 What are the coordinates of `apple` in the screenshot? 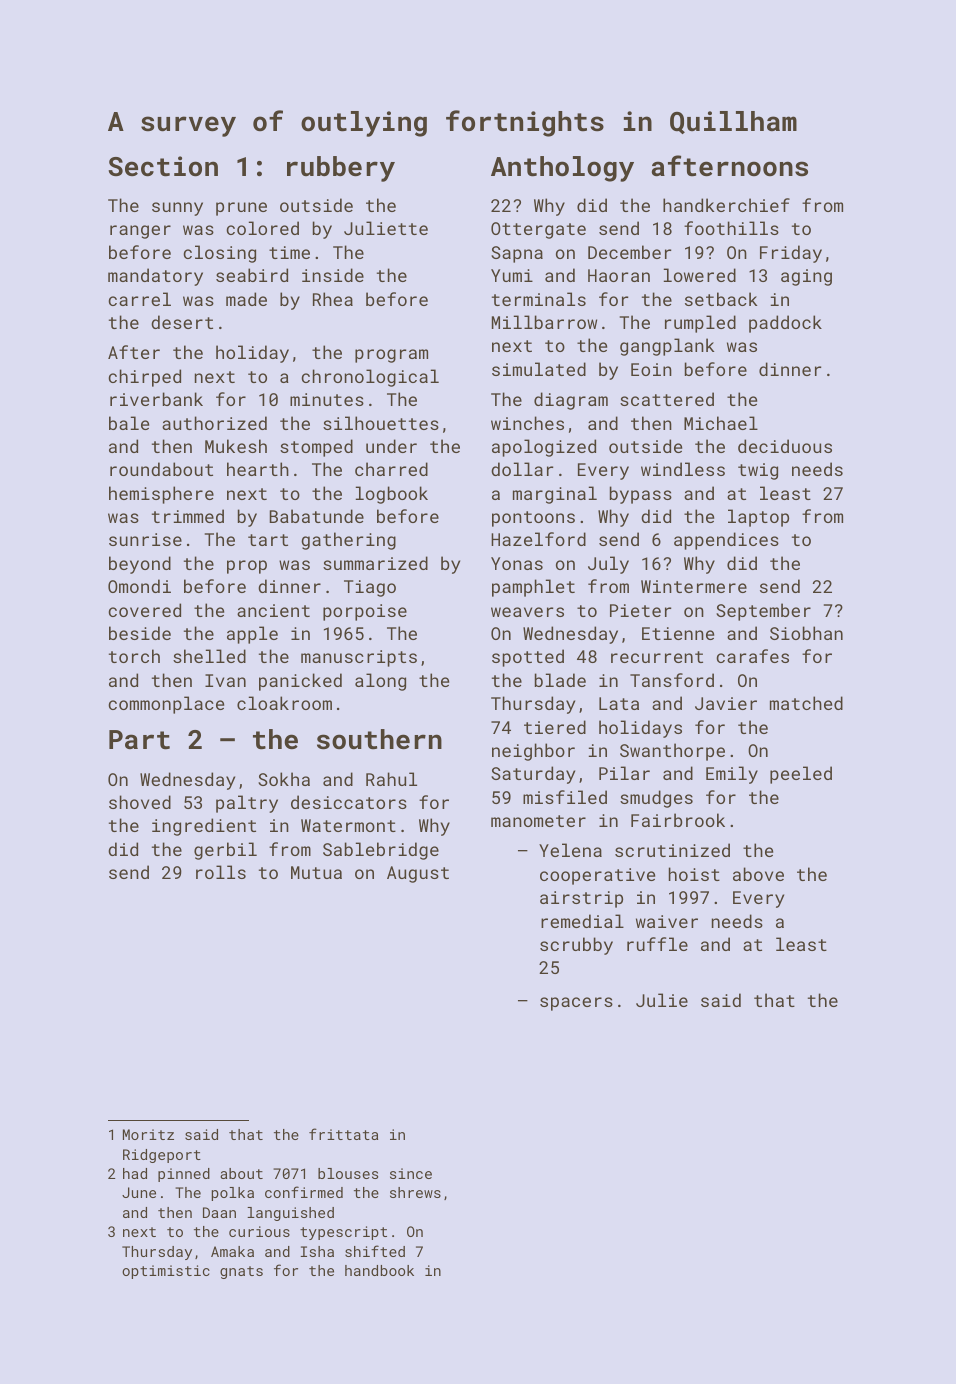 It's located at (252, 635).
